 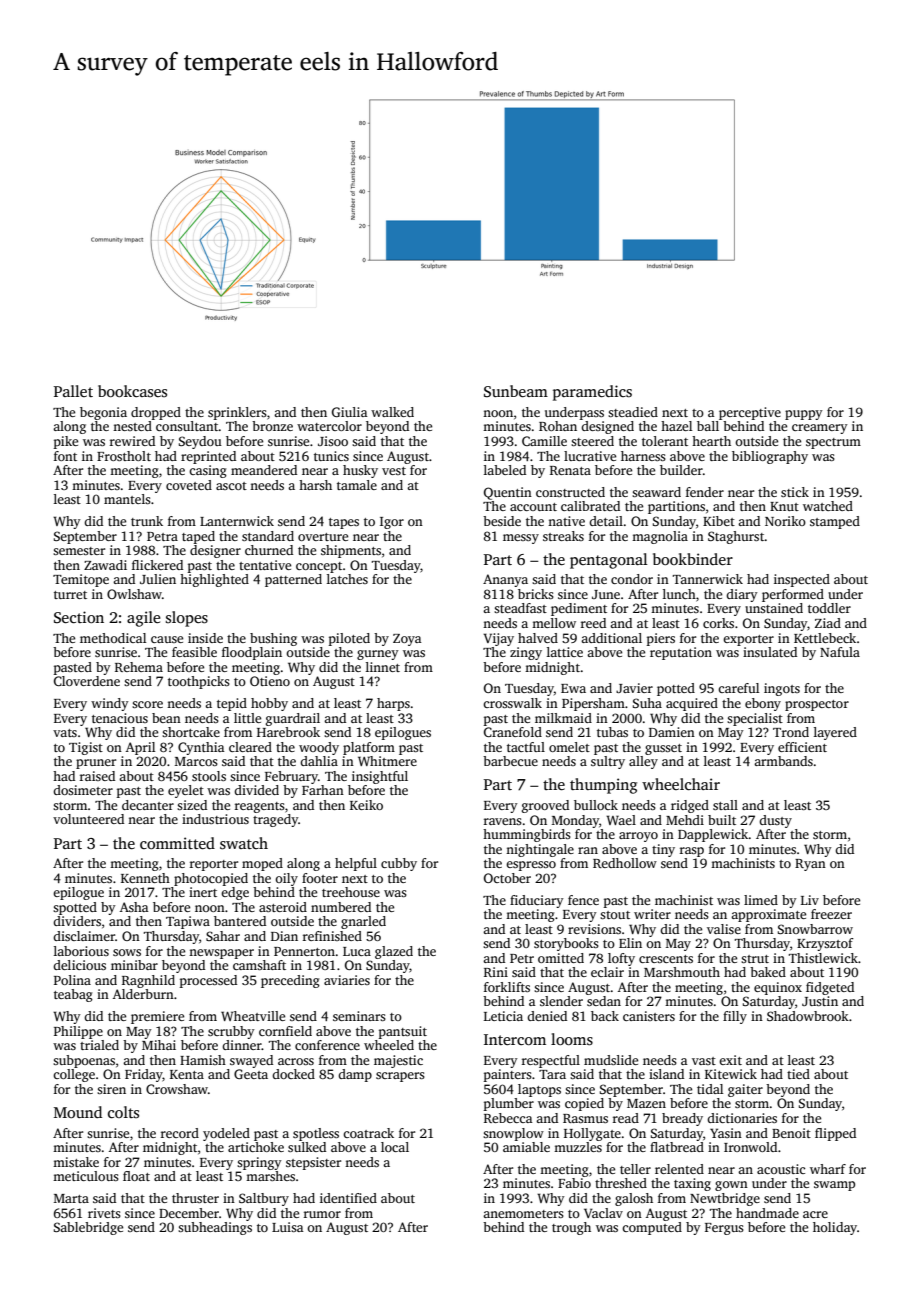 What do you see at coordinates (592, 393) in the document?
I see `paramedics` at bounding box center [592, 393].
